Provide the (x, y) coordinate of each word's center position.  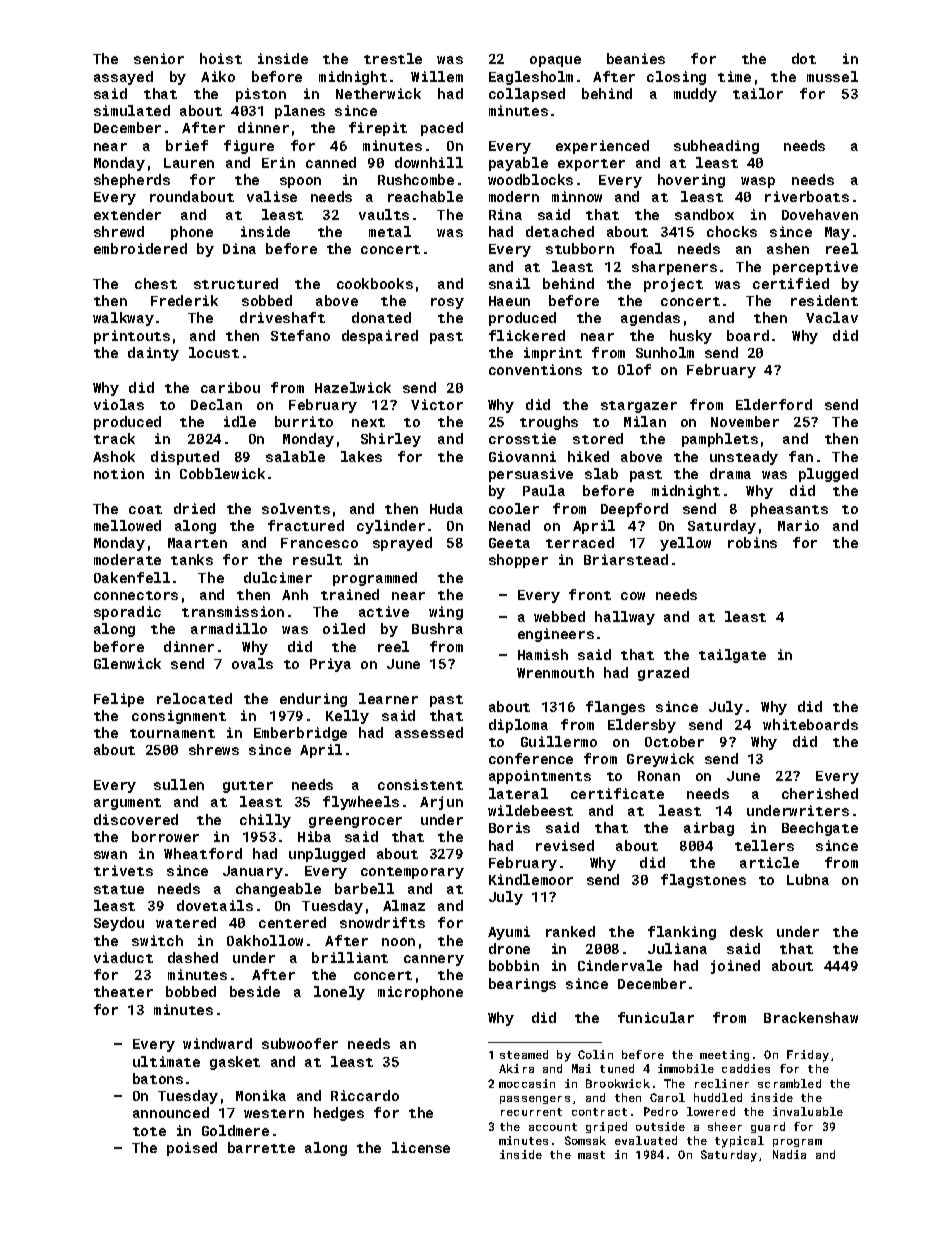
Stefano (300, 335)
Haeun (509, 301)
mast (591, 1155)
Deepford (634, 510)
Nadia (789, 1154)
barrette (261, 1147)
